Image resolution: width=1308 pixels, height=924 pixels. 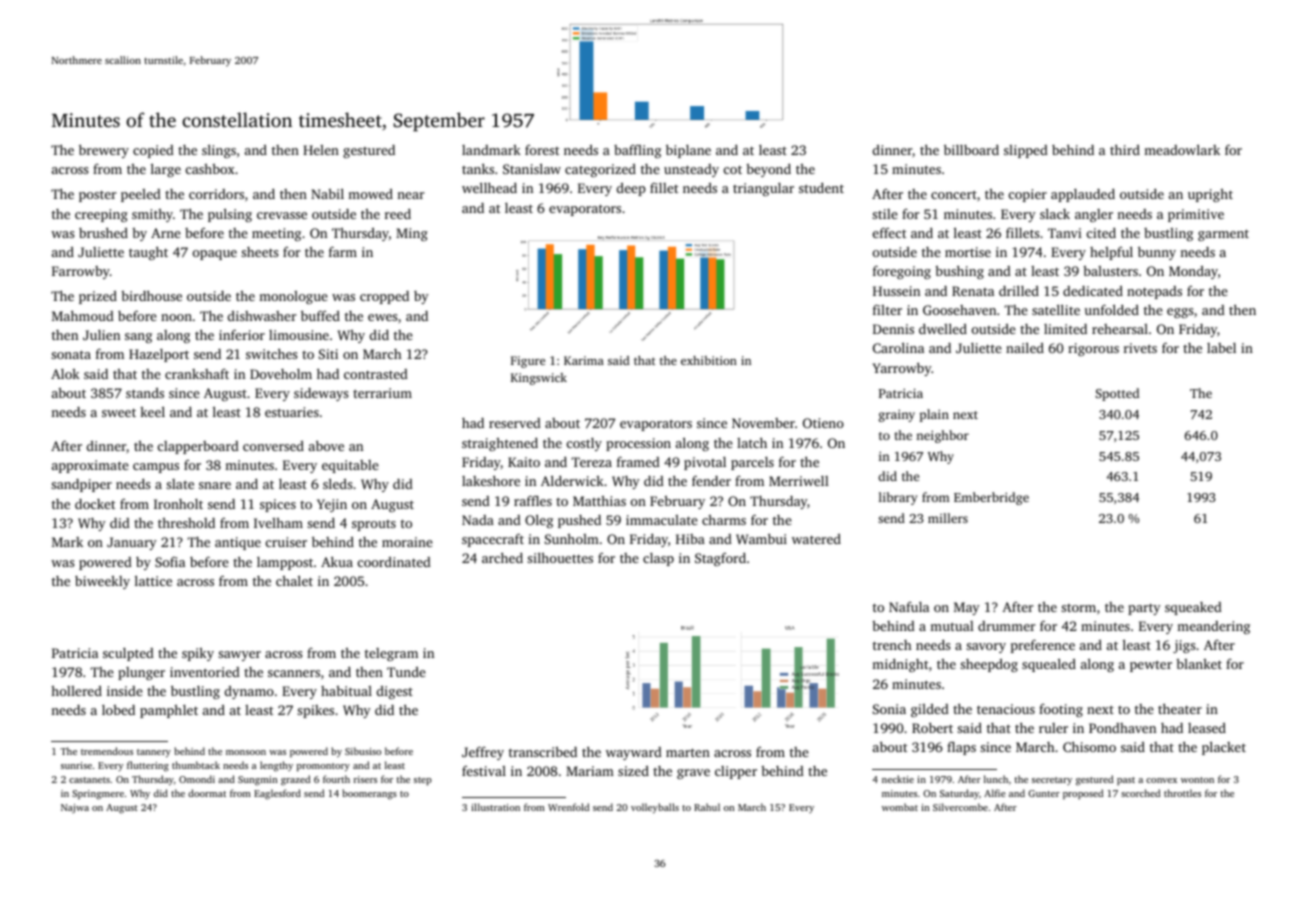 What do you see at coordinates (178, 504) in the screenshot?
I see `Ironholt` at bounding box center [178, 504].
